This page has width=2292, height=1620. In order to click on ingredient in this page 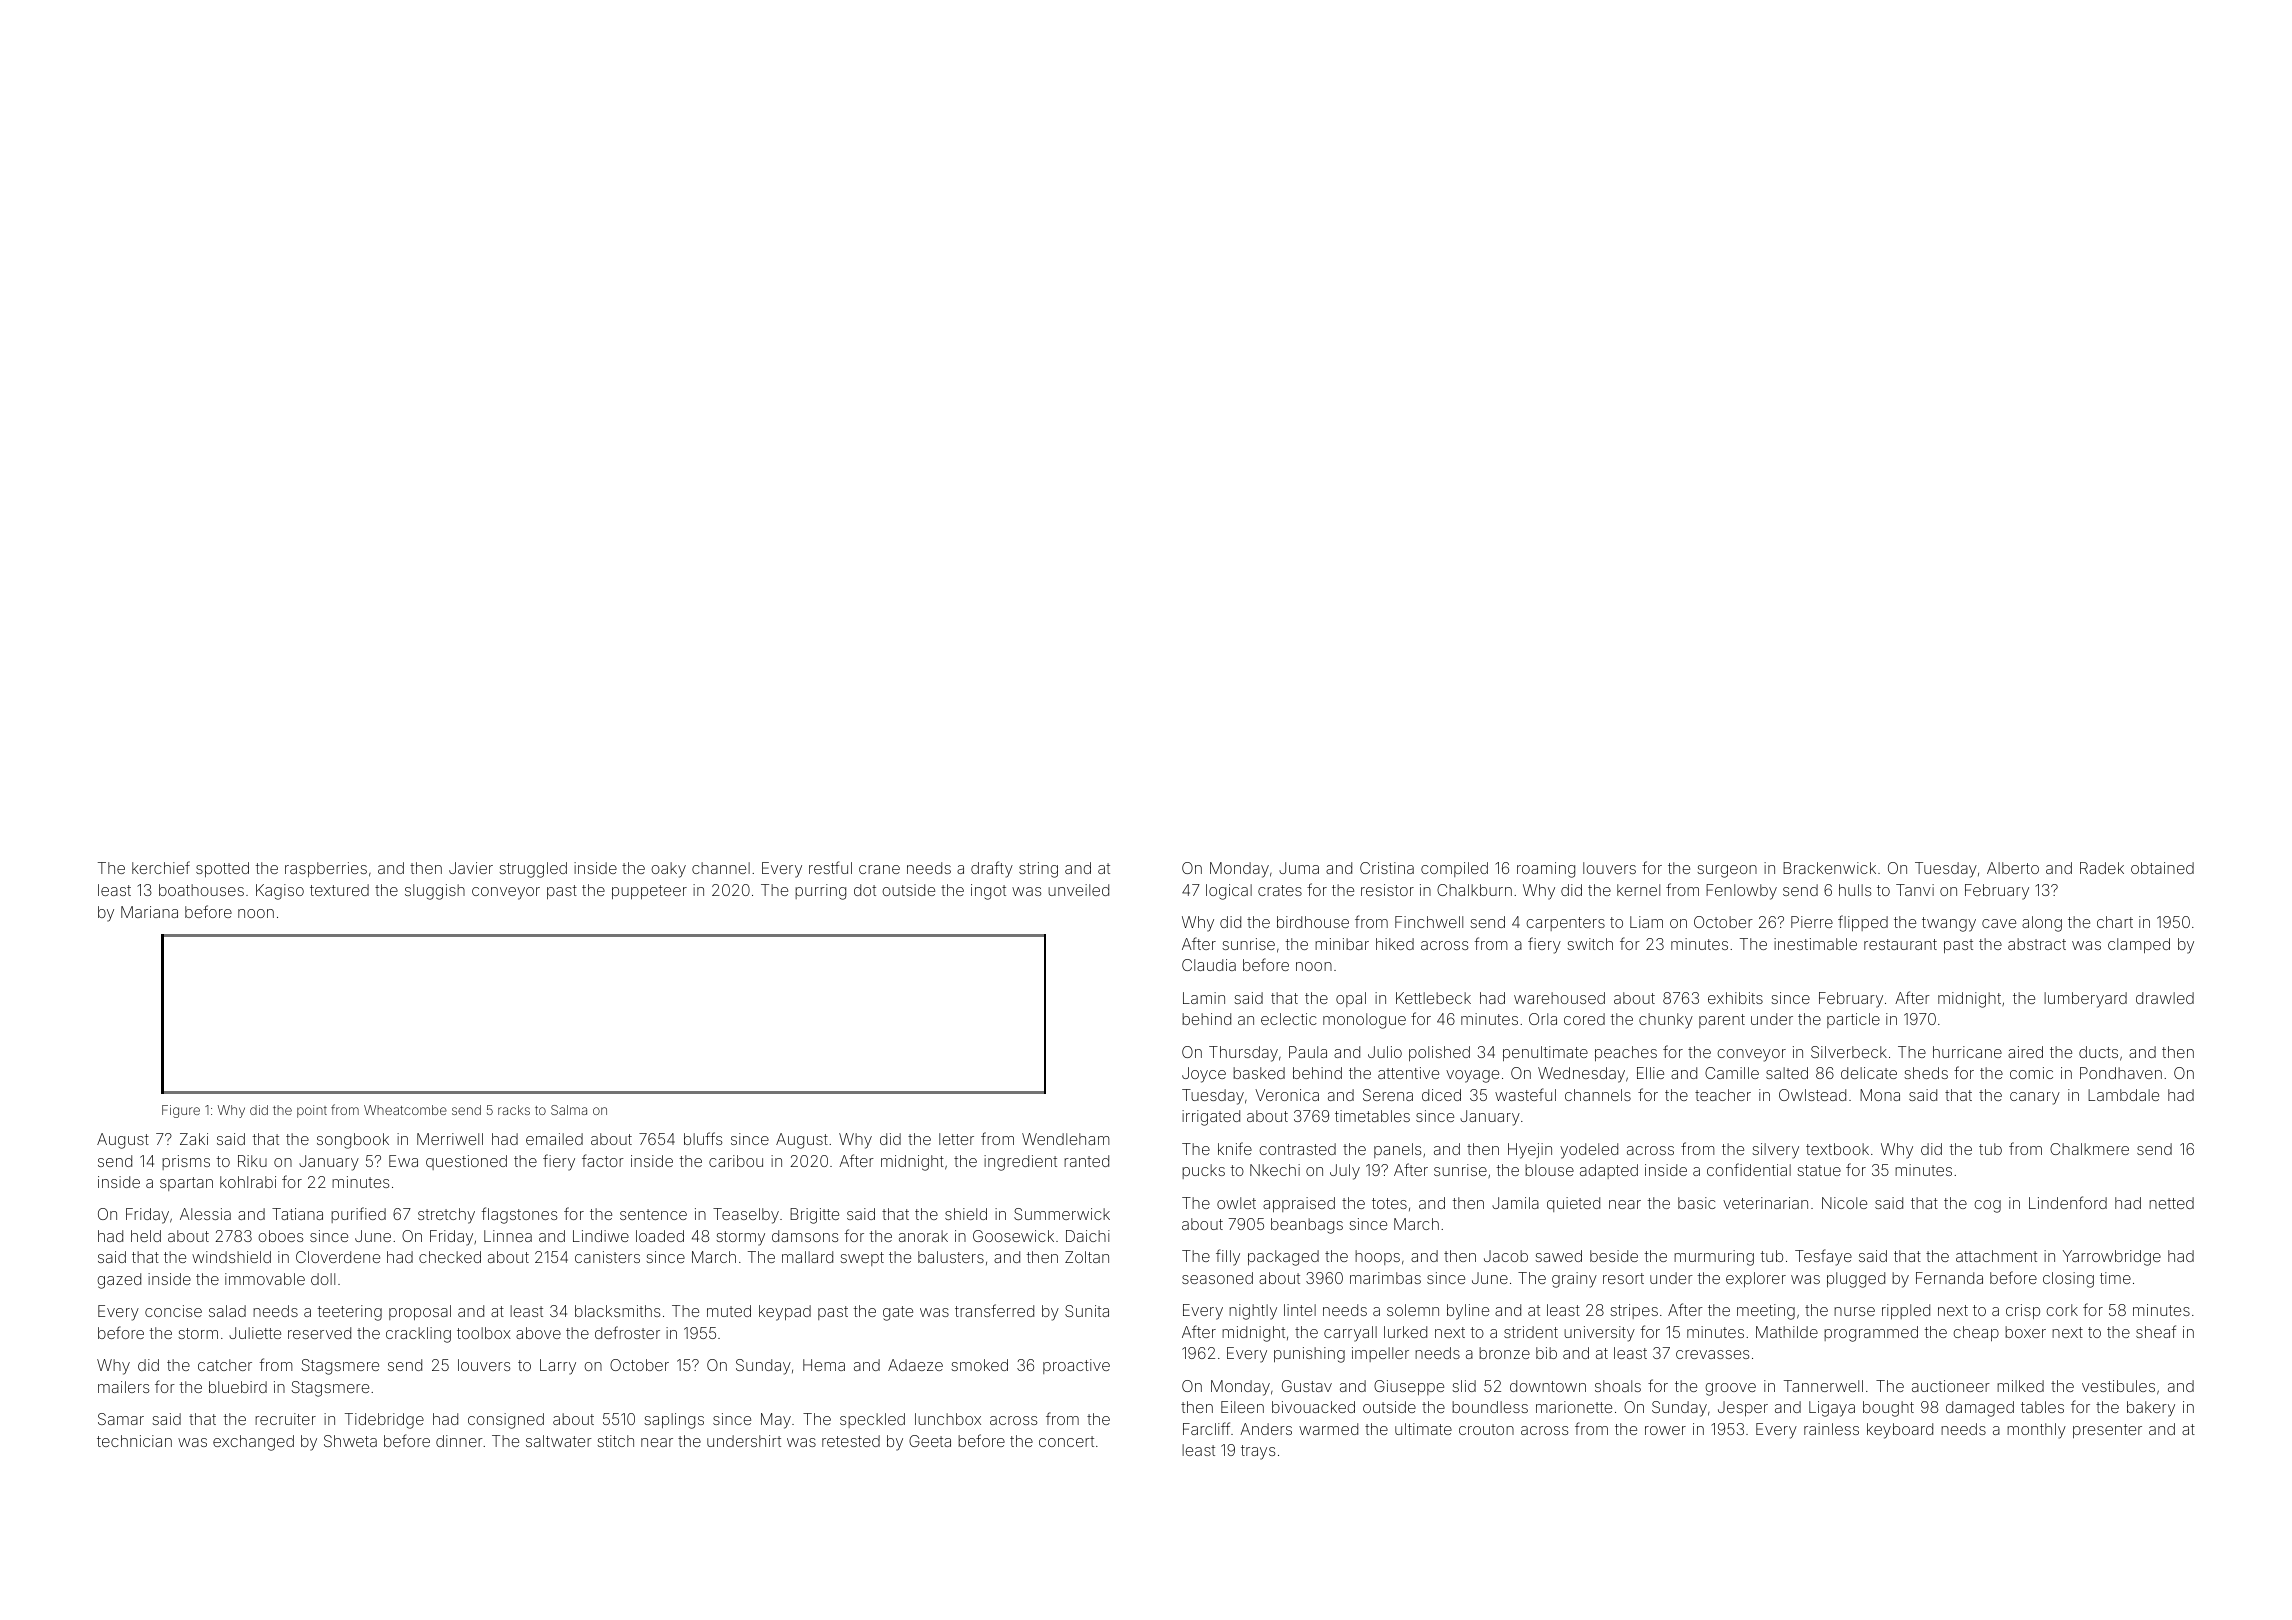, I will do `click(1020, 1163)`.
